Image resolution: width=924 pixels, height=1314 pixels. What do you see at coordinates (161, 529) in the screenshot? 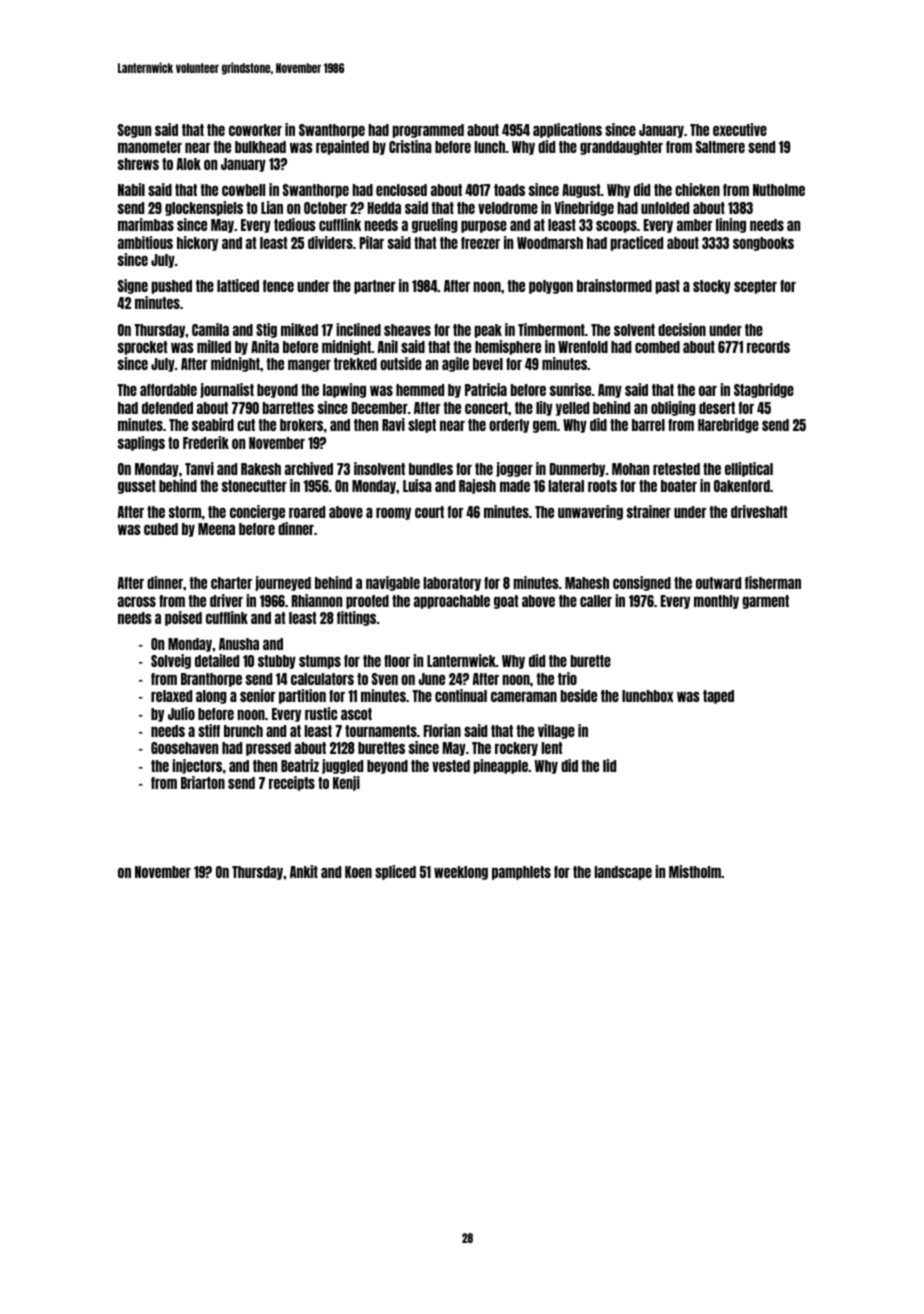
I see `cubed` at bounding box center [161, 529].
